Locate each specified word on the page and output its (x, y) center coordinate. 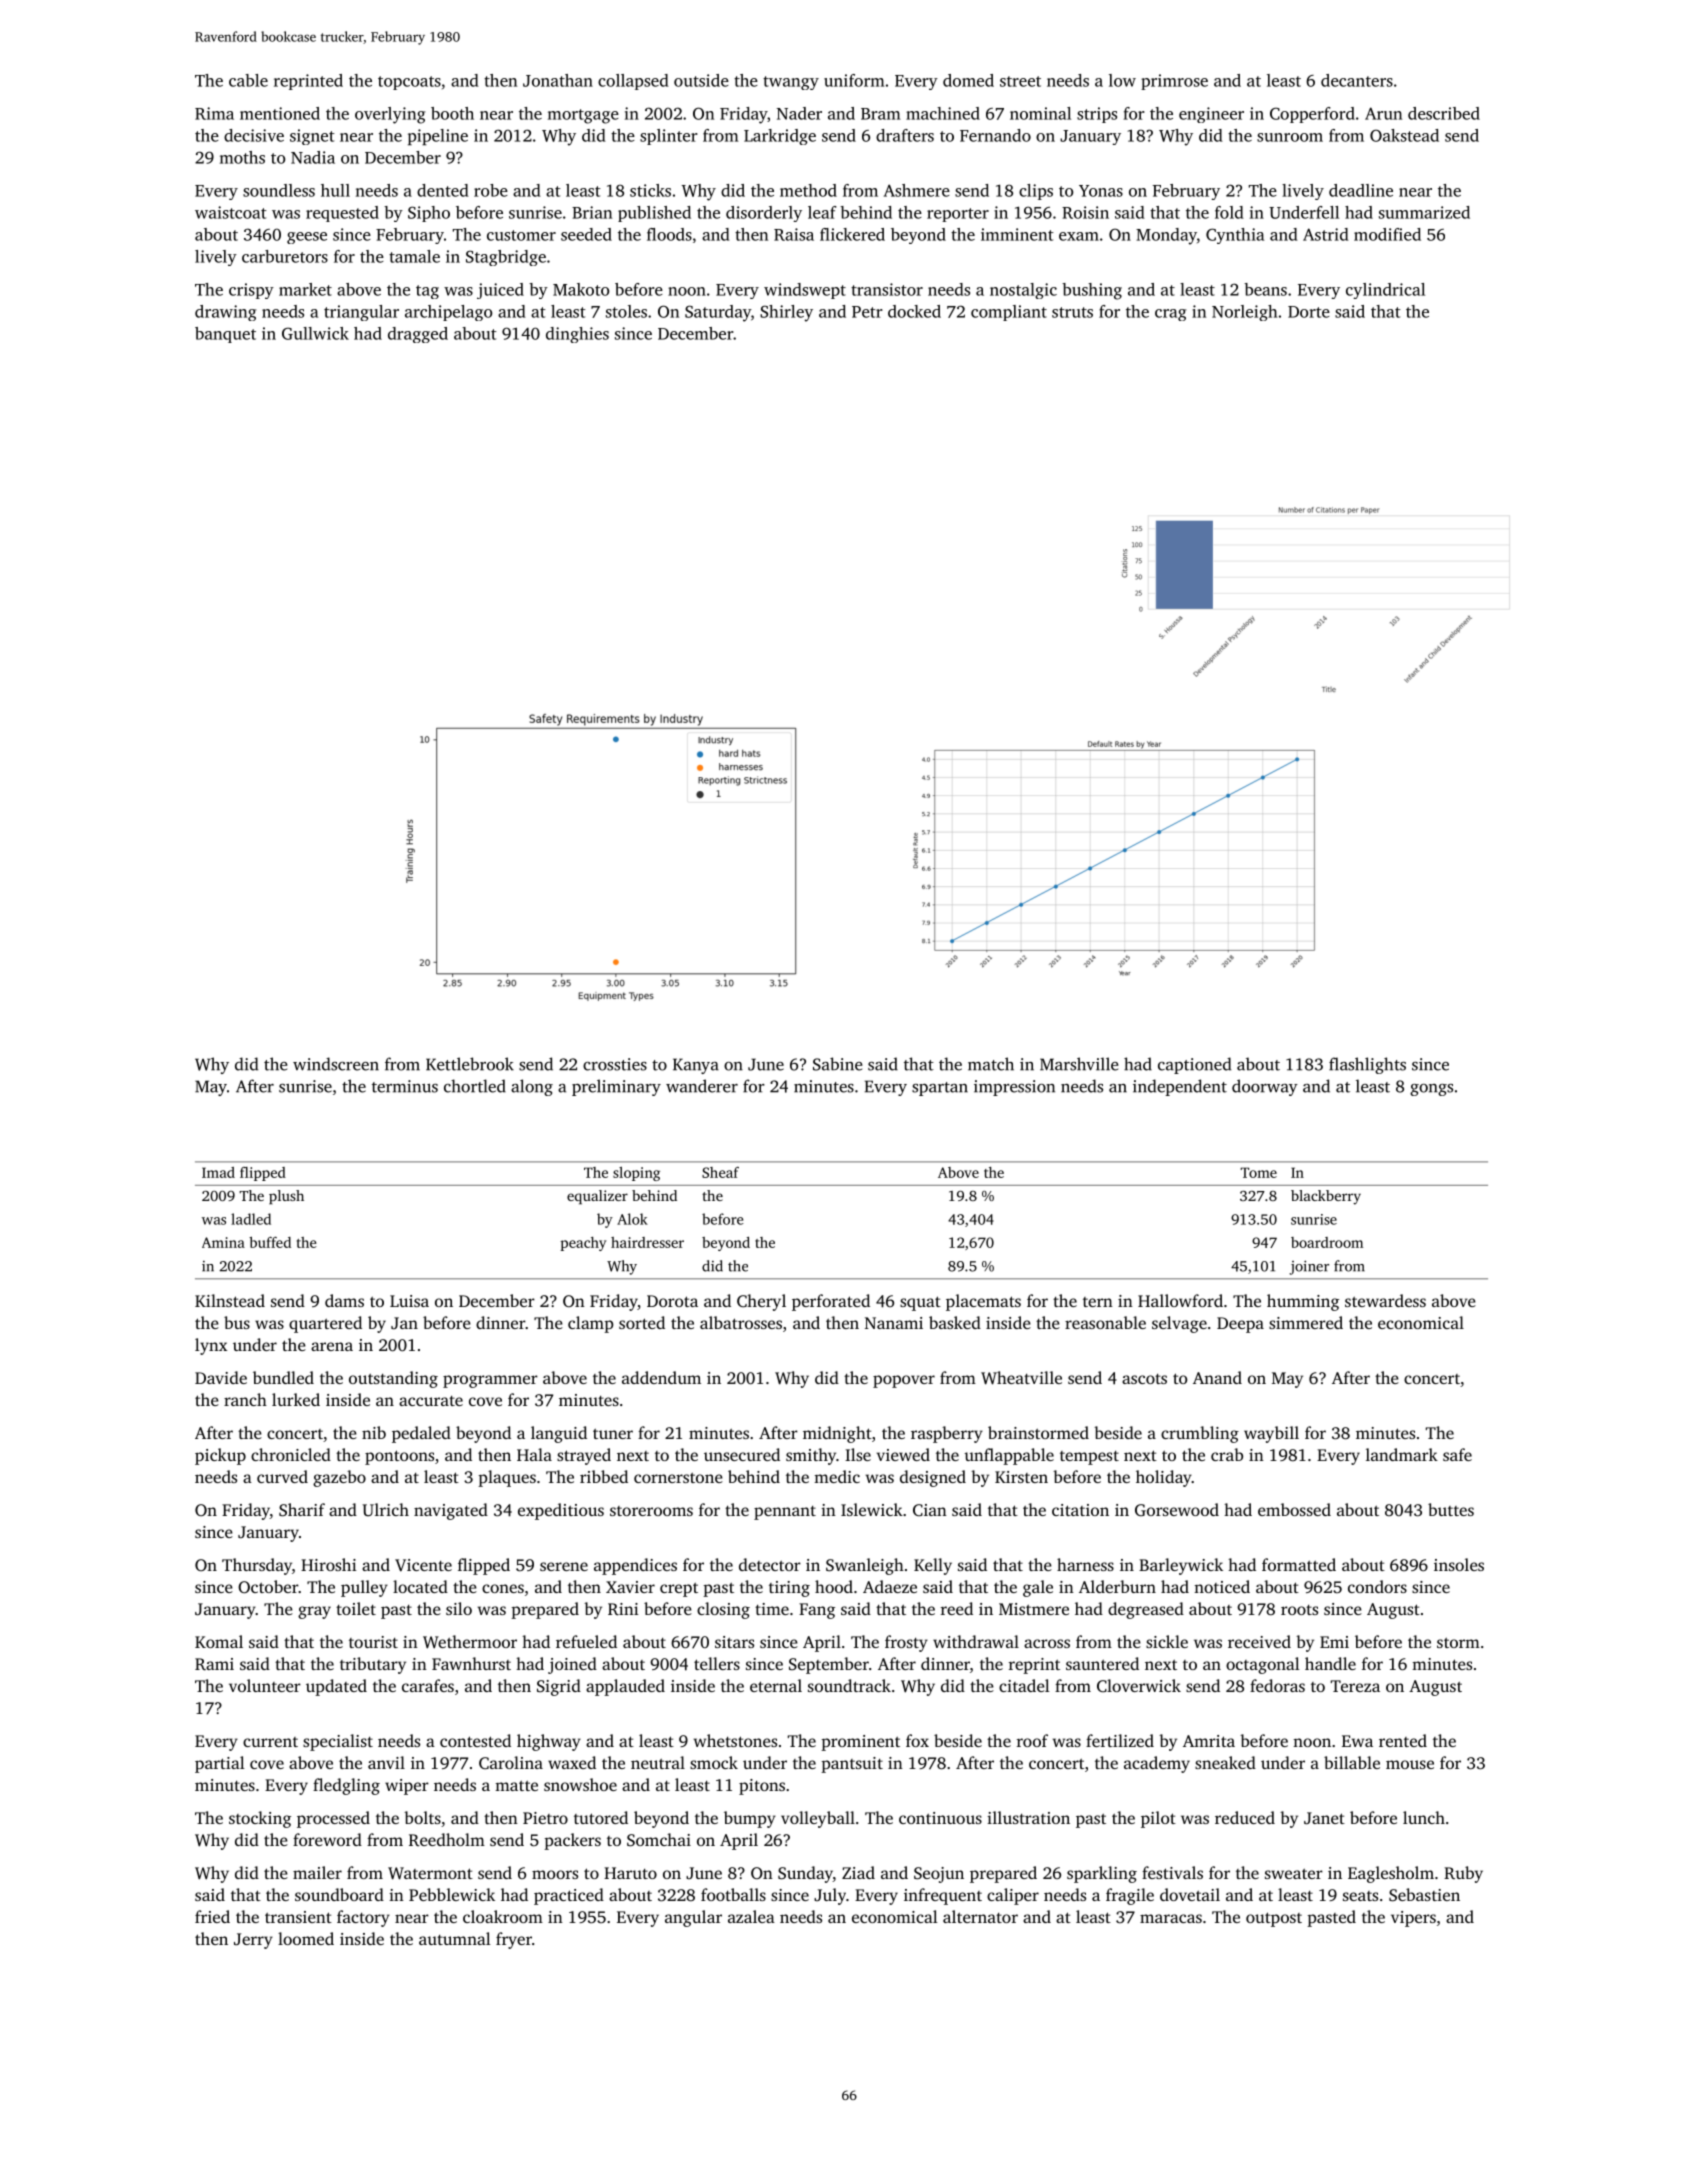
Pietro (545, 1818)
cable (248, 80)
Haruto (630, 1873)
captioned (1194, 1065)
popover (904, 1381)
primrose (1174, 82)
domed (968, 80)
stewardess (1385, 1300)
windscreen (336, 1064)
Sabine (838, 1064)
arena (332, 1346)
